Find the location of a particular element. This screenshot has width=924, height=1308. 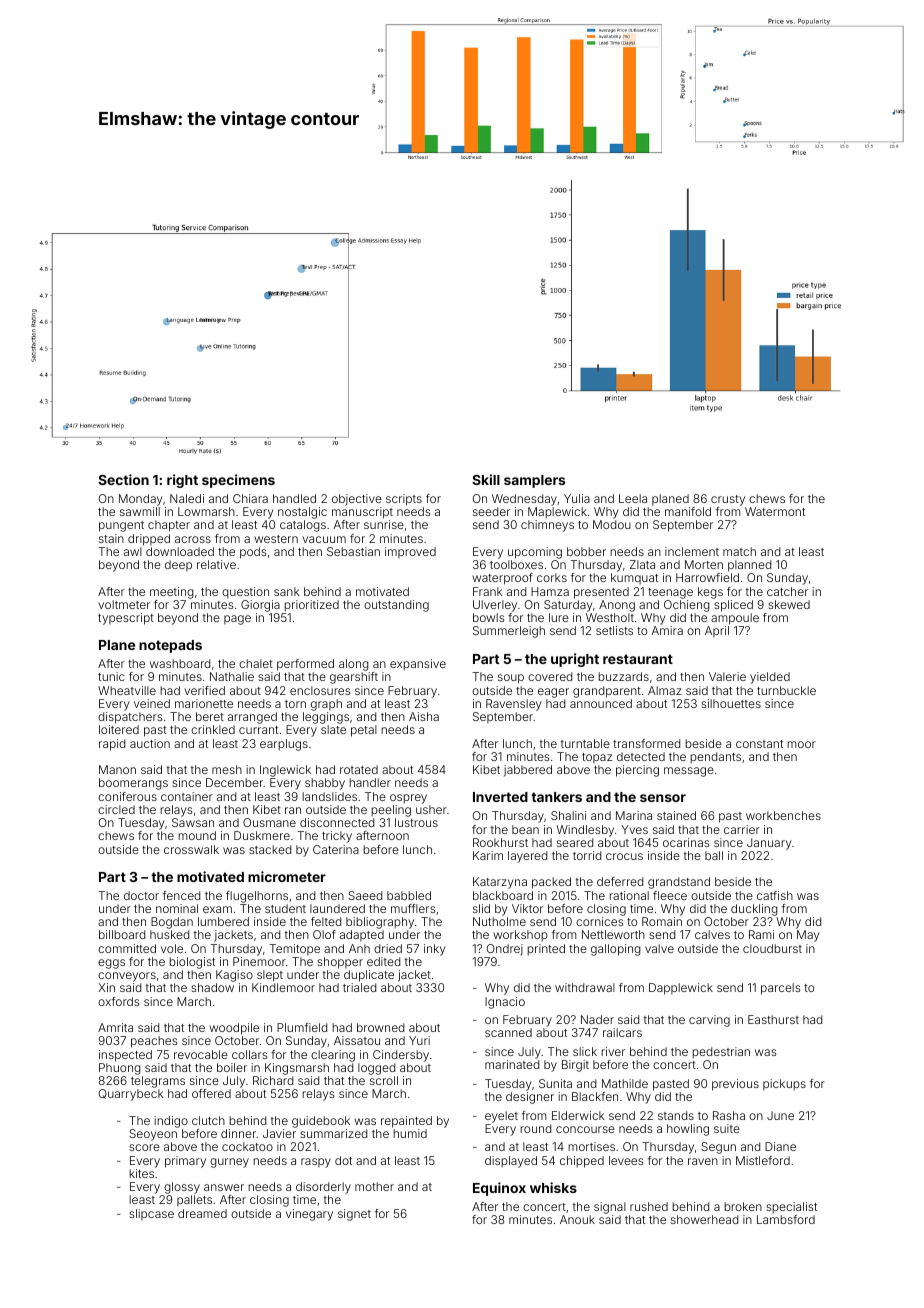

improved is located at coordinates (410, 552).
